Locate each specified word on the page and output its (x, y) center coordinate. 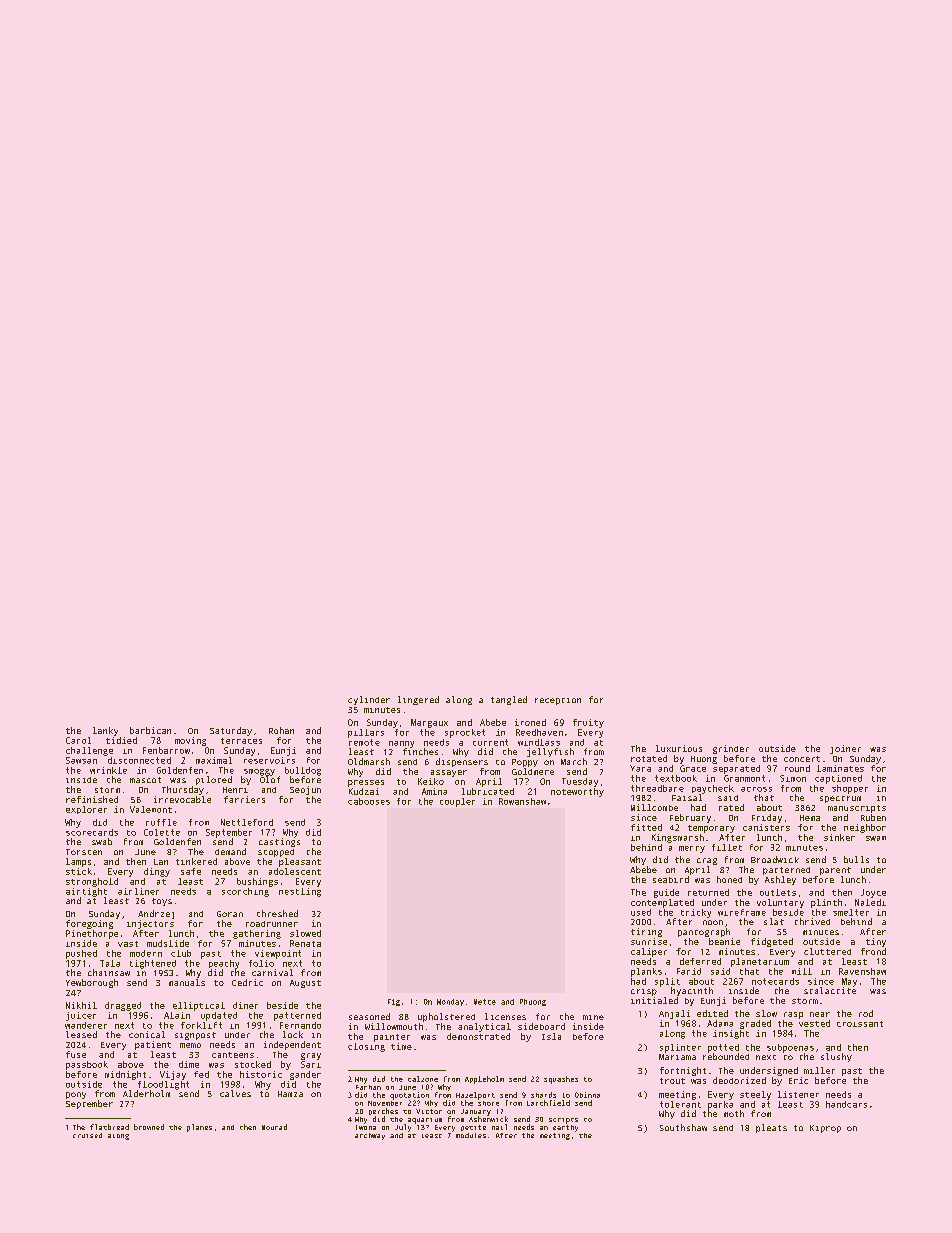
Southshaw (683, 1127)
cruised (87, 1135)
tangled (509, 700)
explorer (86, 810)
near (820, 1014)
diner (245, 1005)
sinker (839, 837)
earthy (565, 1128)
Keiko (431, 781)
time (401, 1046)
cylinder (369, 700)
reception (558, 701)
